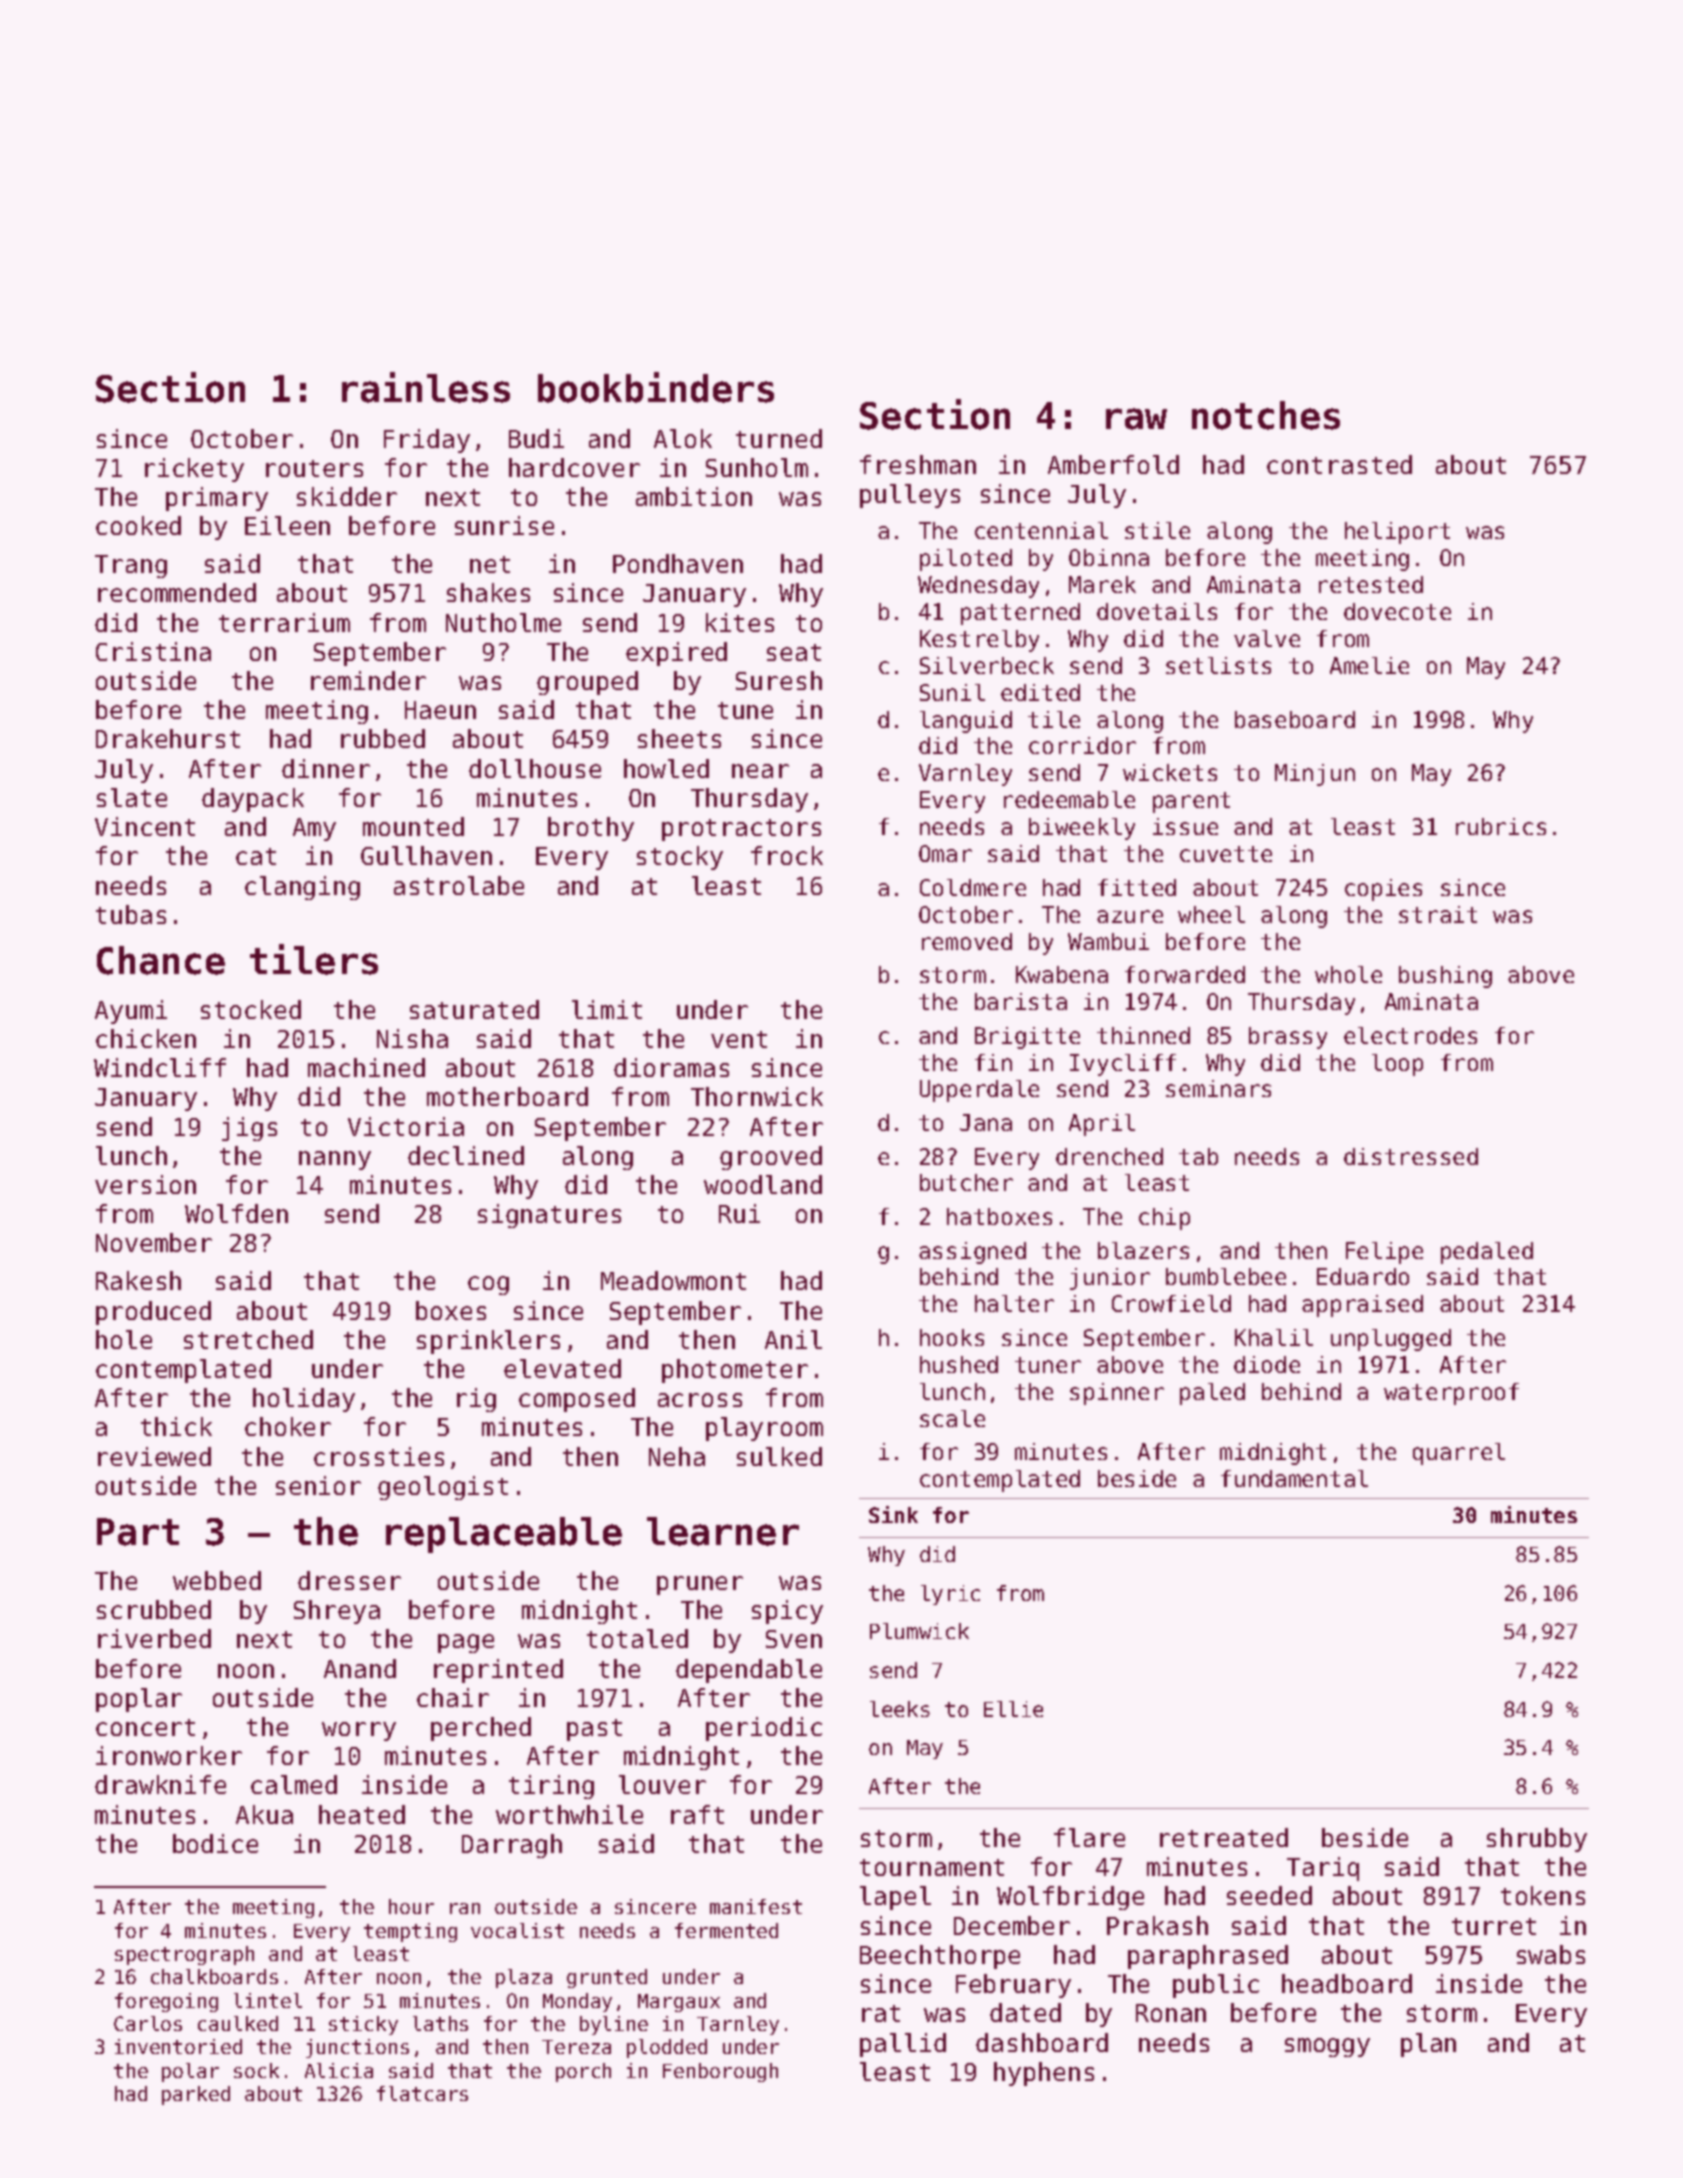 This screenshot has height=2178, width=1683. Describe the element at coordinates (979, 641) in the screenshot. I see `Kestrelby` at that location.
